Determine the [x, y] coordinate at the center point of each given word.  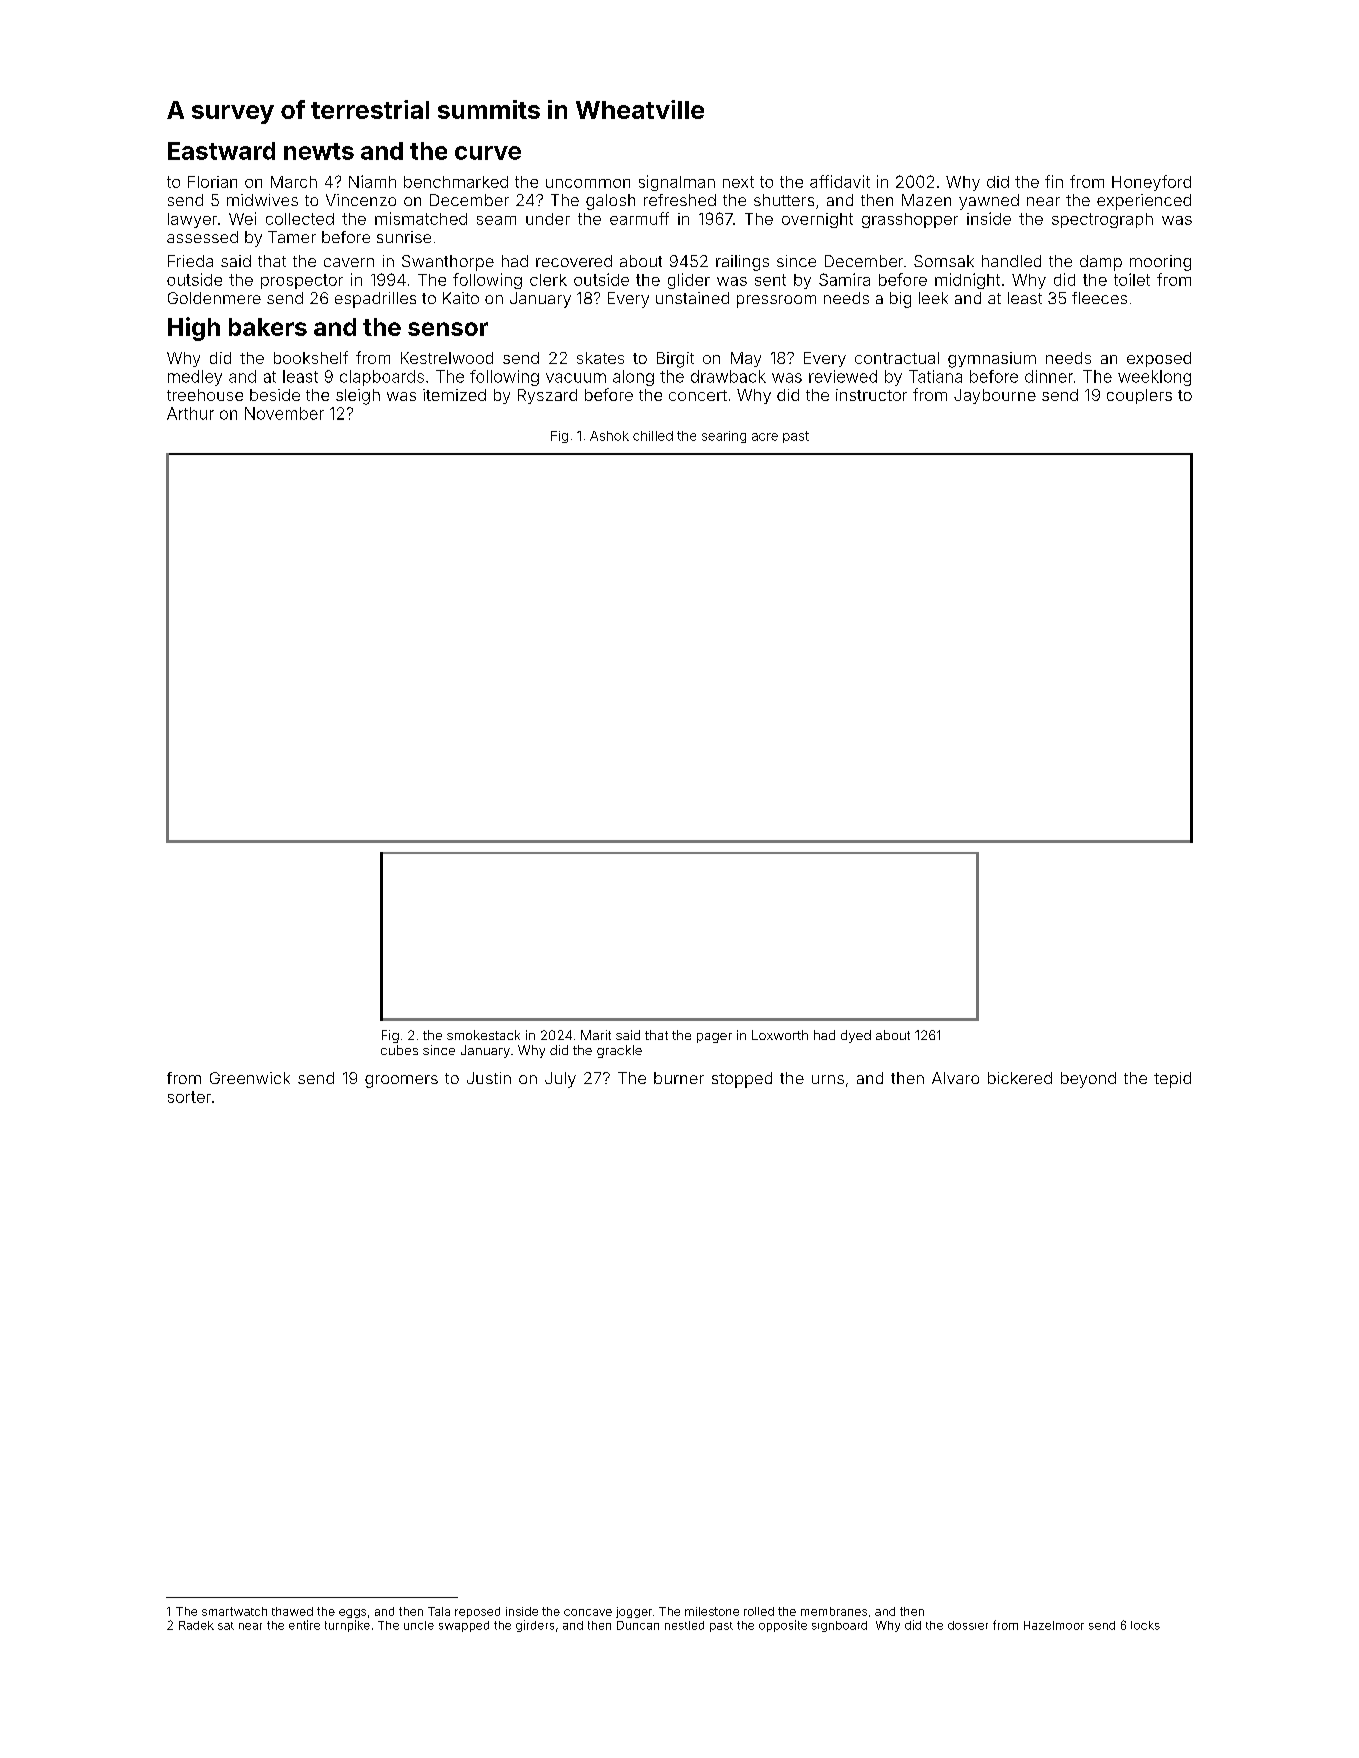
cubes [399, 1050]
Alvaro [955, 1078]
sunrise [404, 237]
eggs [352, 1613]
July [560, 1080]
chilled [653, 436]
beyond [1088, 1080]
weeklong [1154, 378]
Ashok [609, 436]
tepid [1172, 1080]
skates [600, 358]
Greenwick [250, 1078]
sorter [189, 1097]
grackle [619, 1051]
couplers [1139, 396]
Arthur [190, 413]
